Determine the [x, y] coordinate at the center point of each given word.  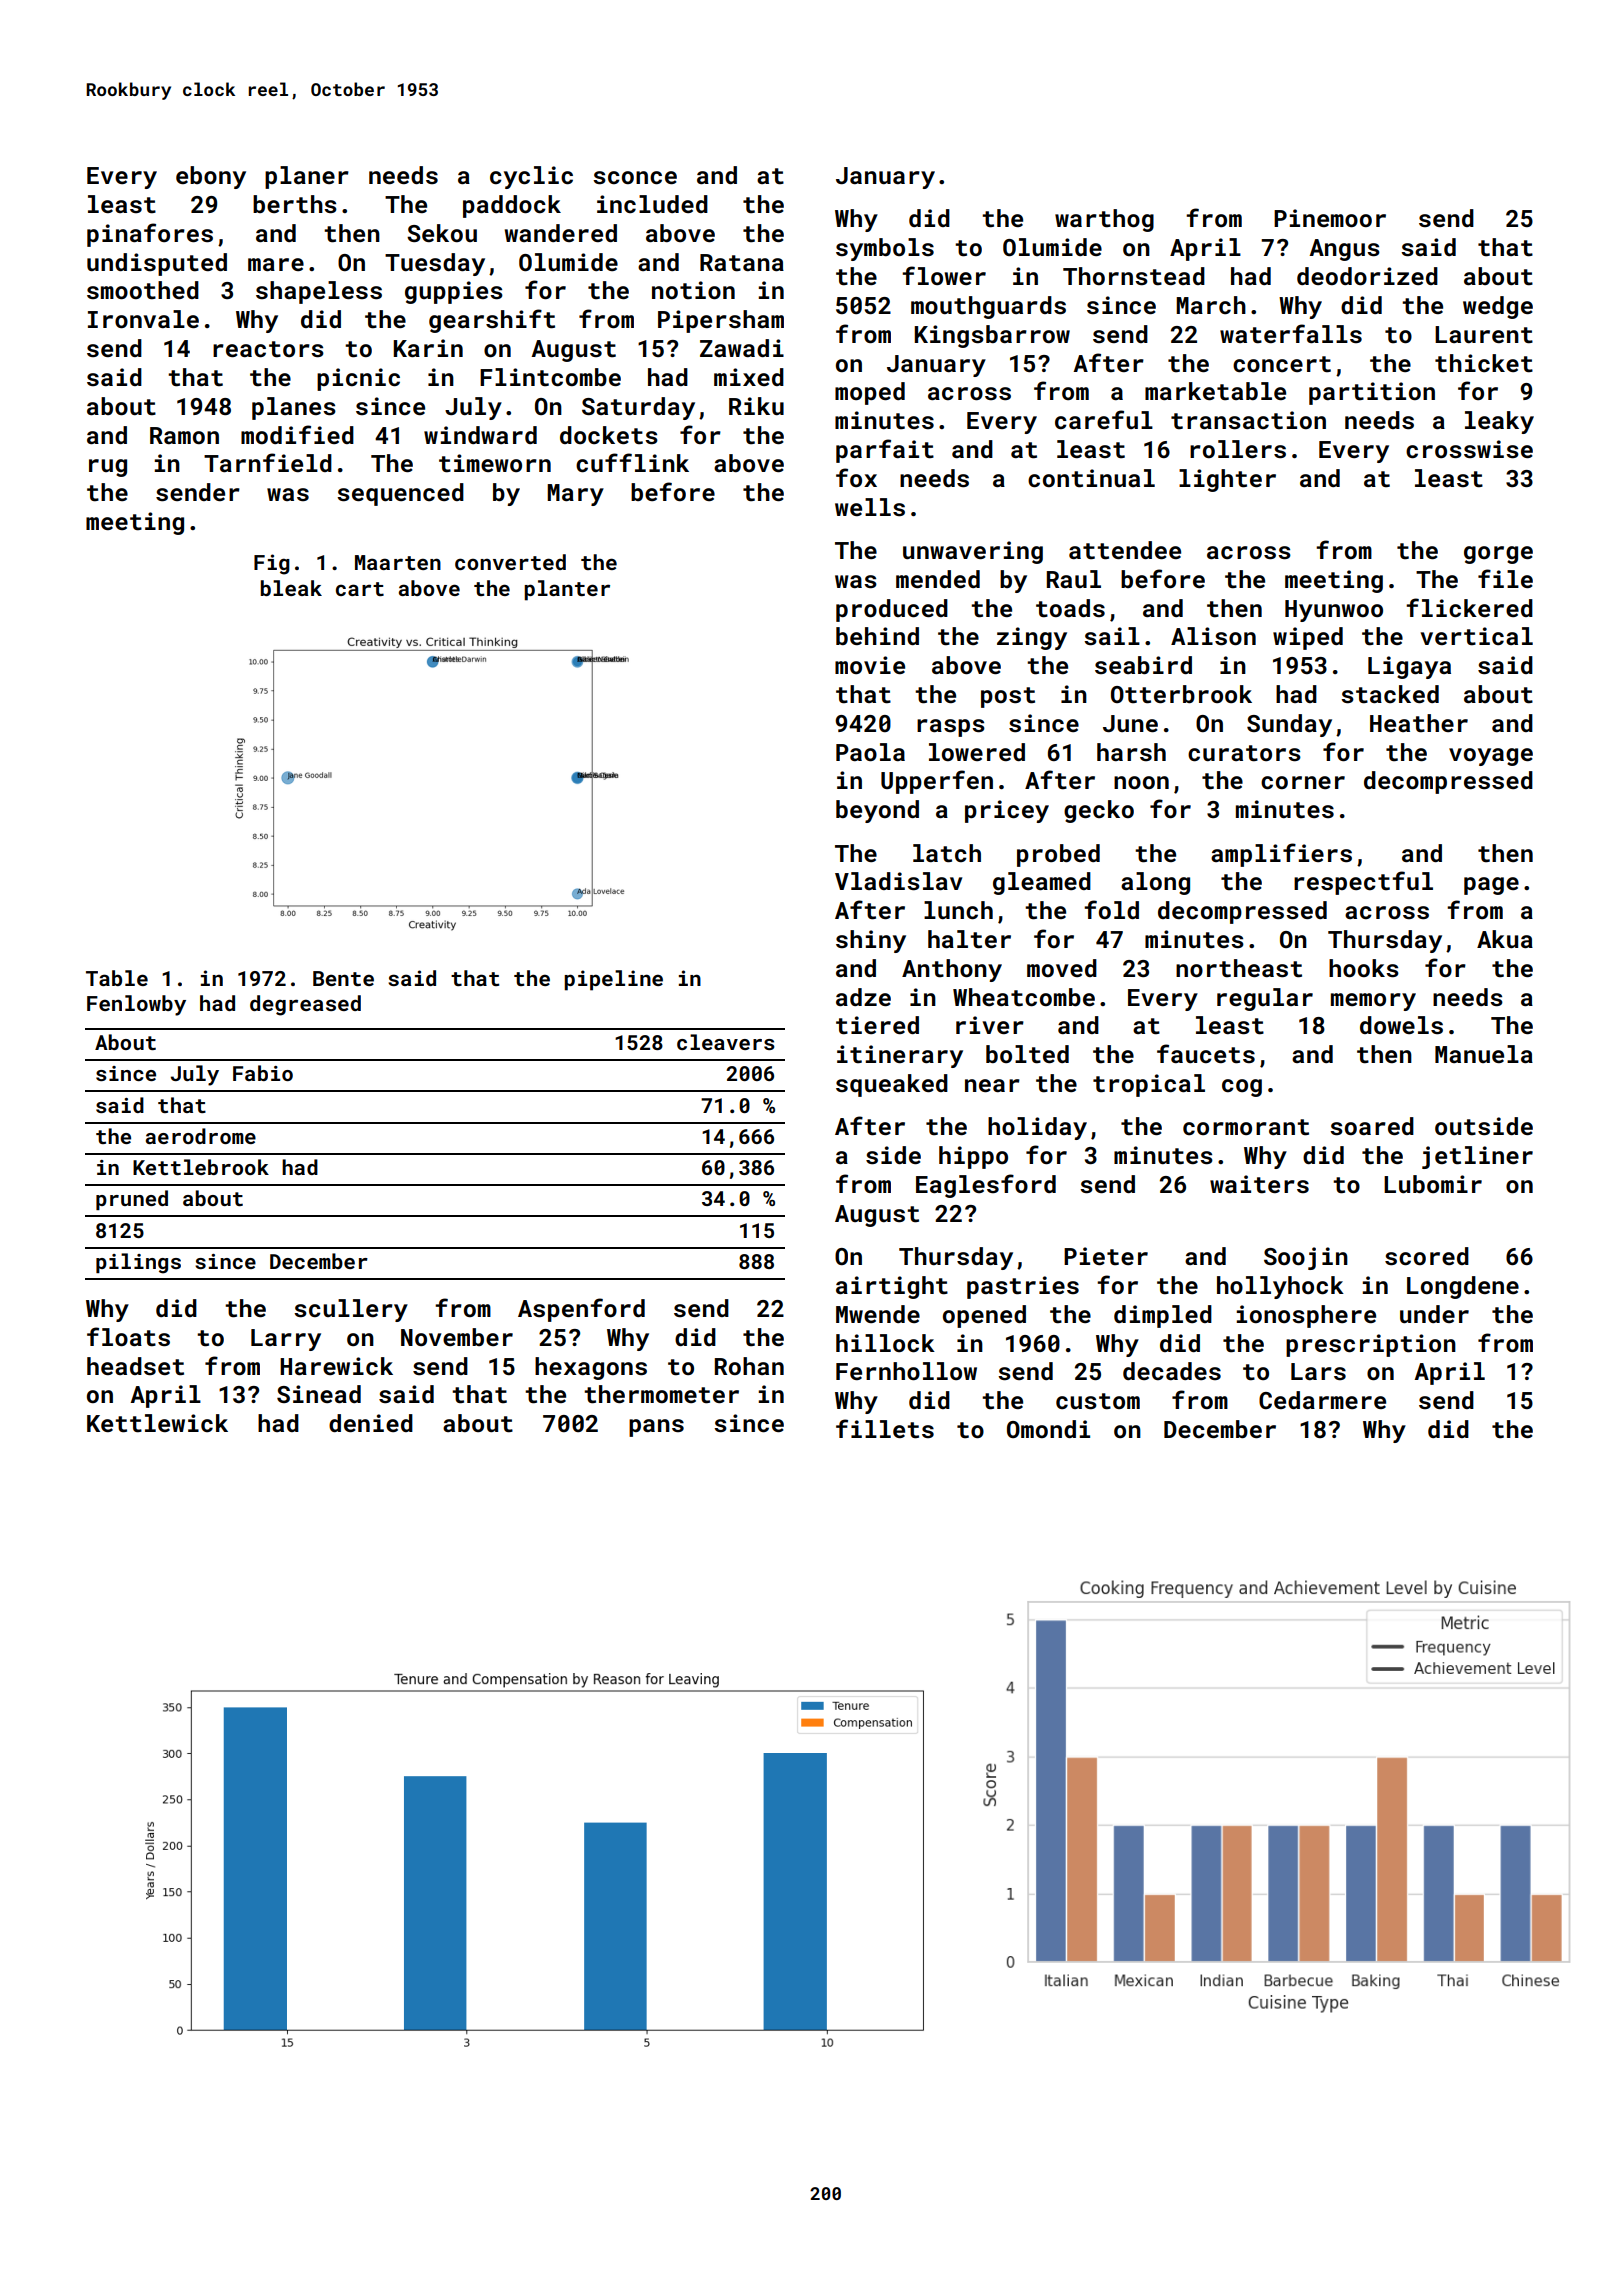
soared [1372, 1126]
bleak [291, 588]
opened [984, 1316]
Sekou [442, 233]
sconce [635, 178]
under [1434, 1314]
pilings [138, 1263]
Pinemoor [1330, 218]
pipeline [613, 980]
